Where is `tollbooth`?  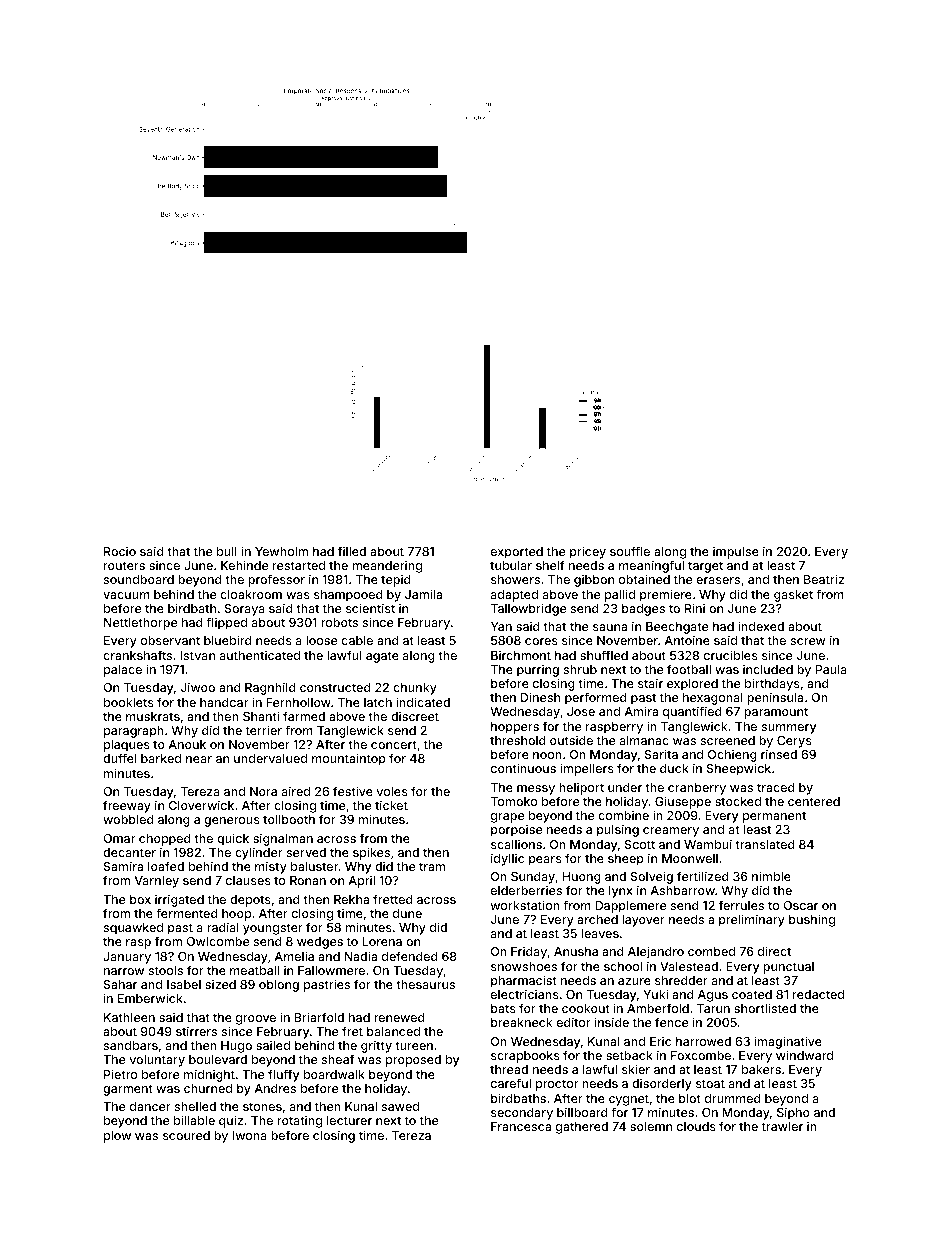 tollbooth is located at coordinates (289, 819).
